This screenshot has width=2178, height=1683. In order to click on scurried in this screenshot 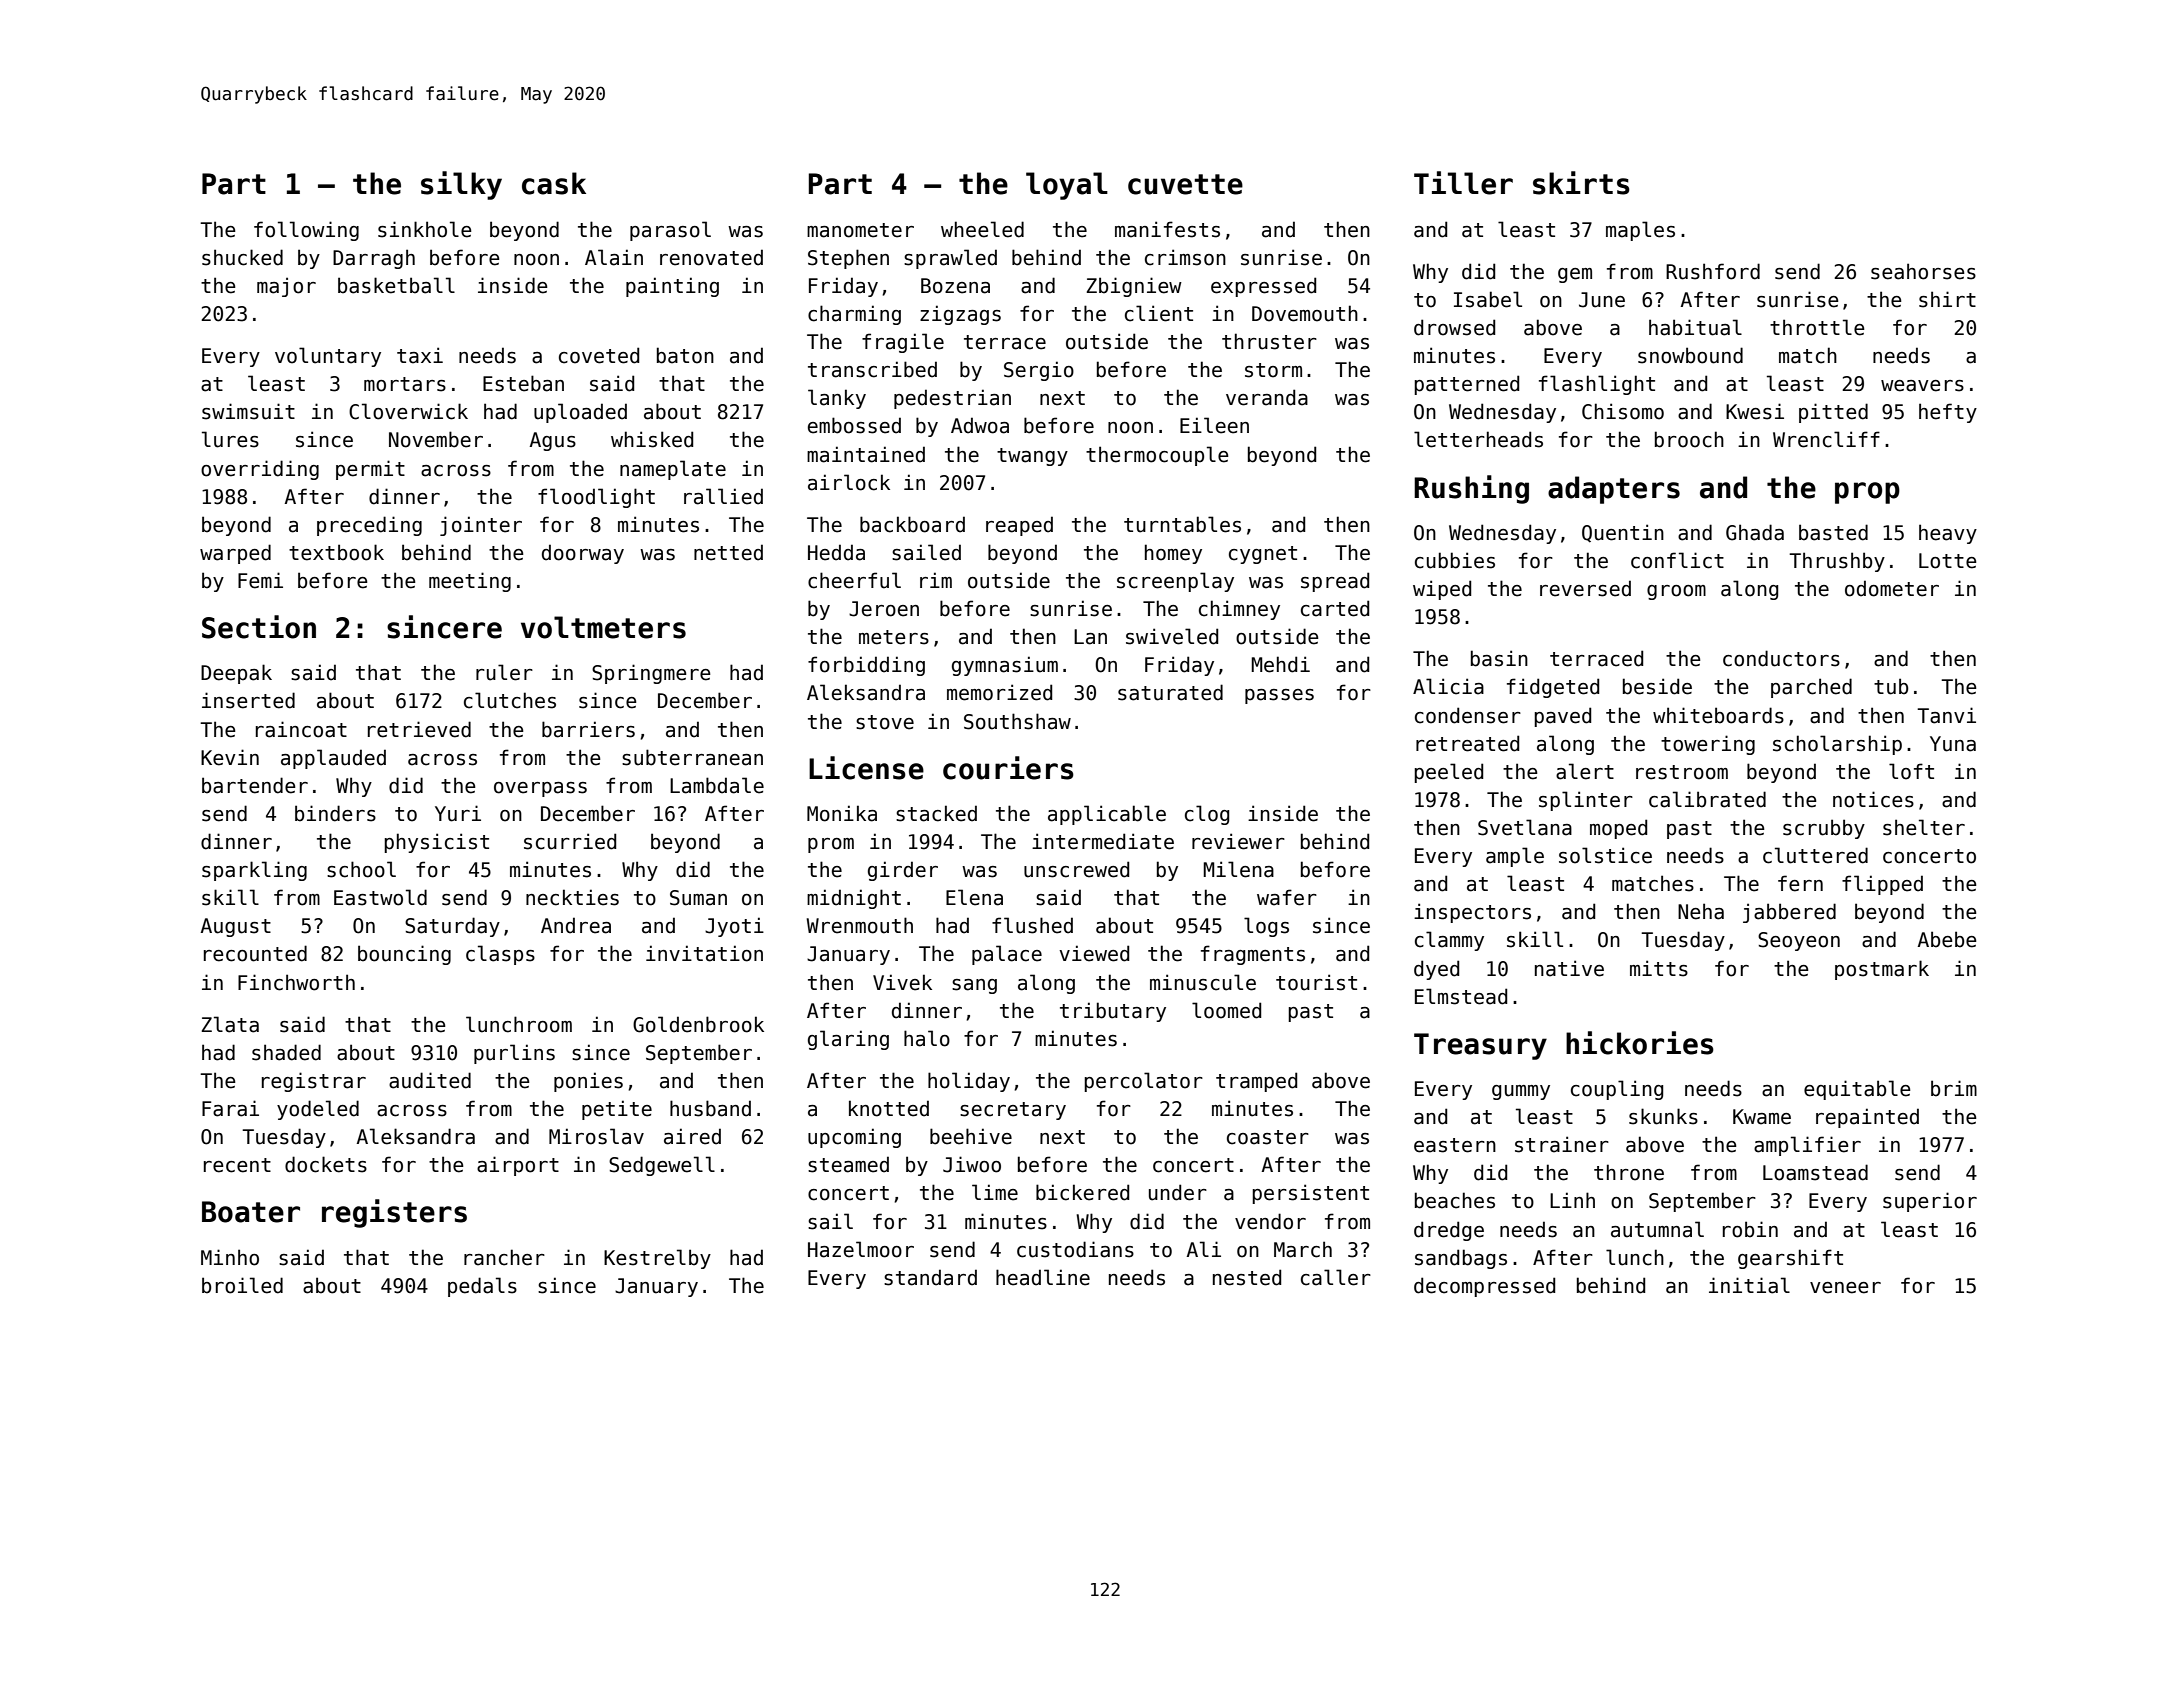, I will do `click(570, 841)`.
